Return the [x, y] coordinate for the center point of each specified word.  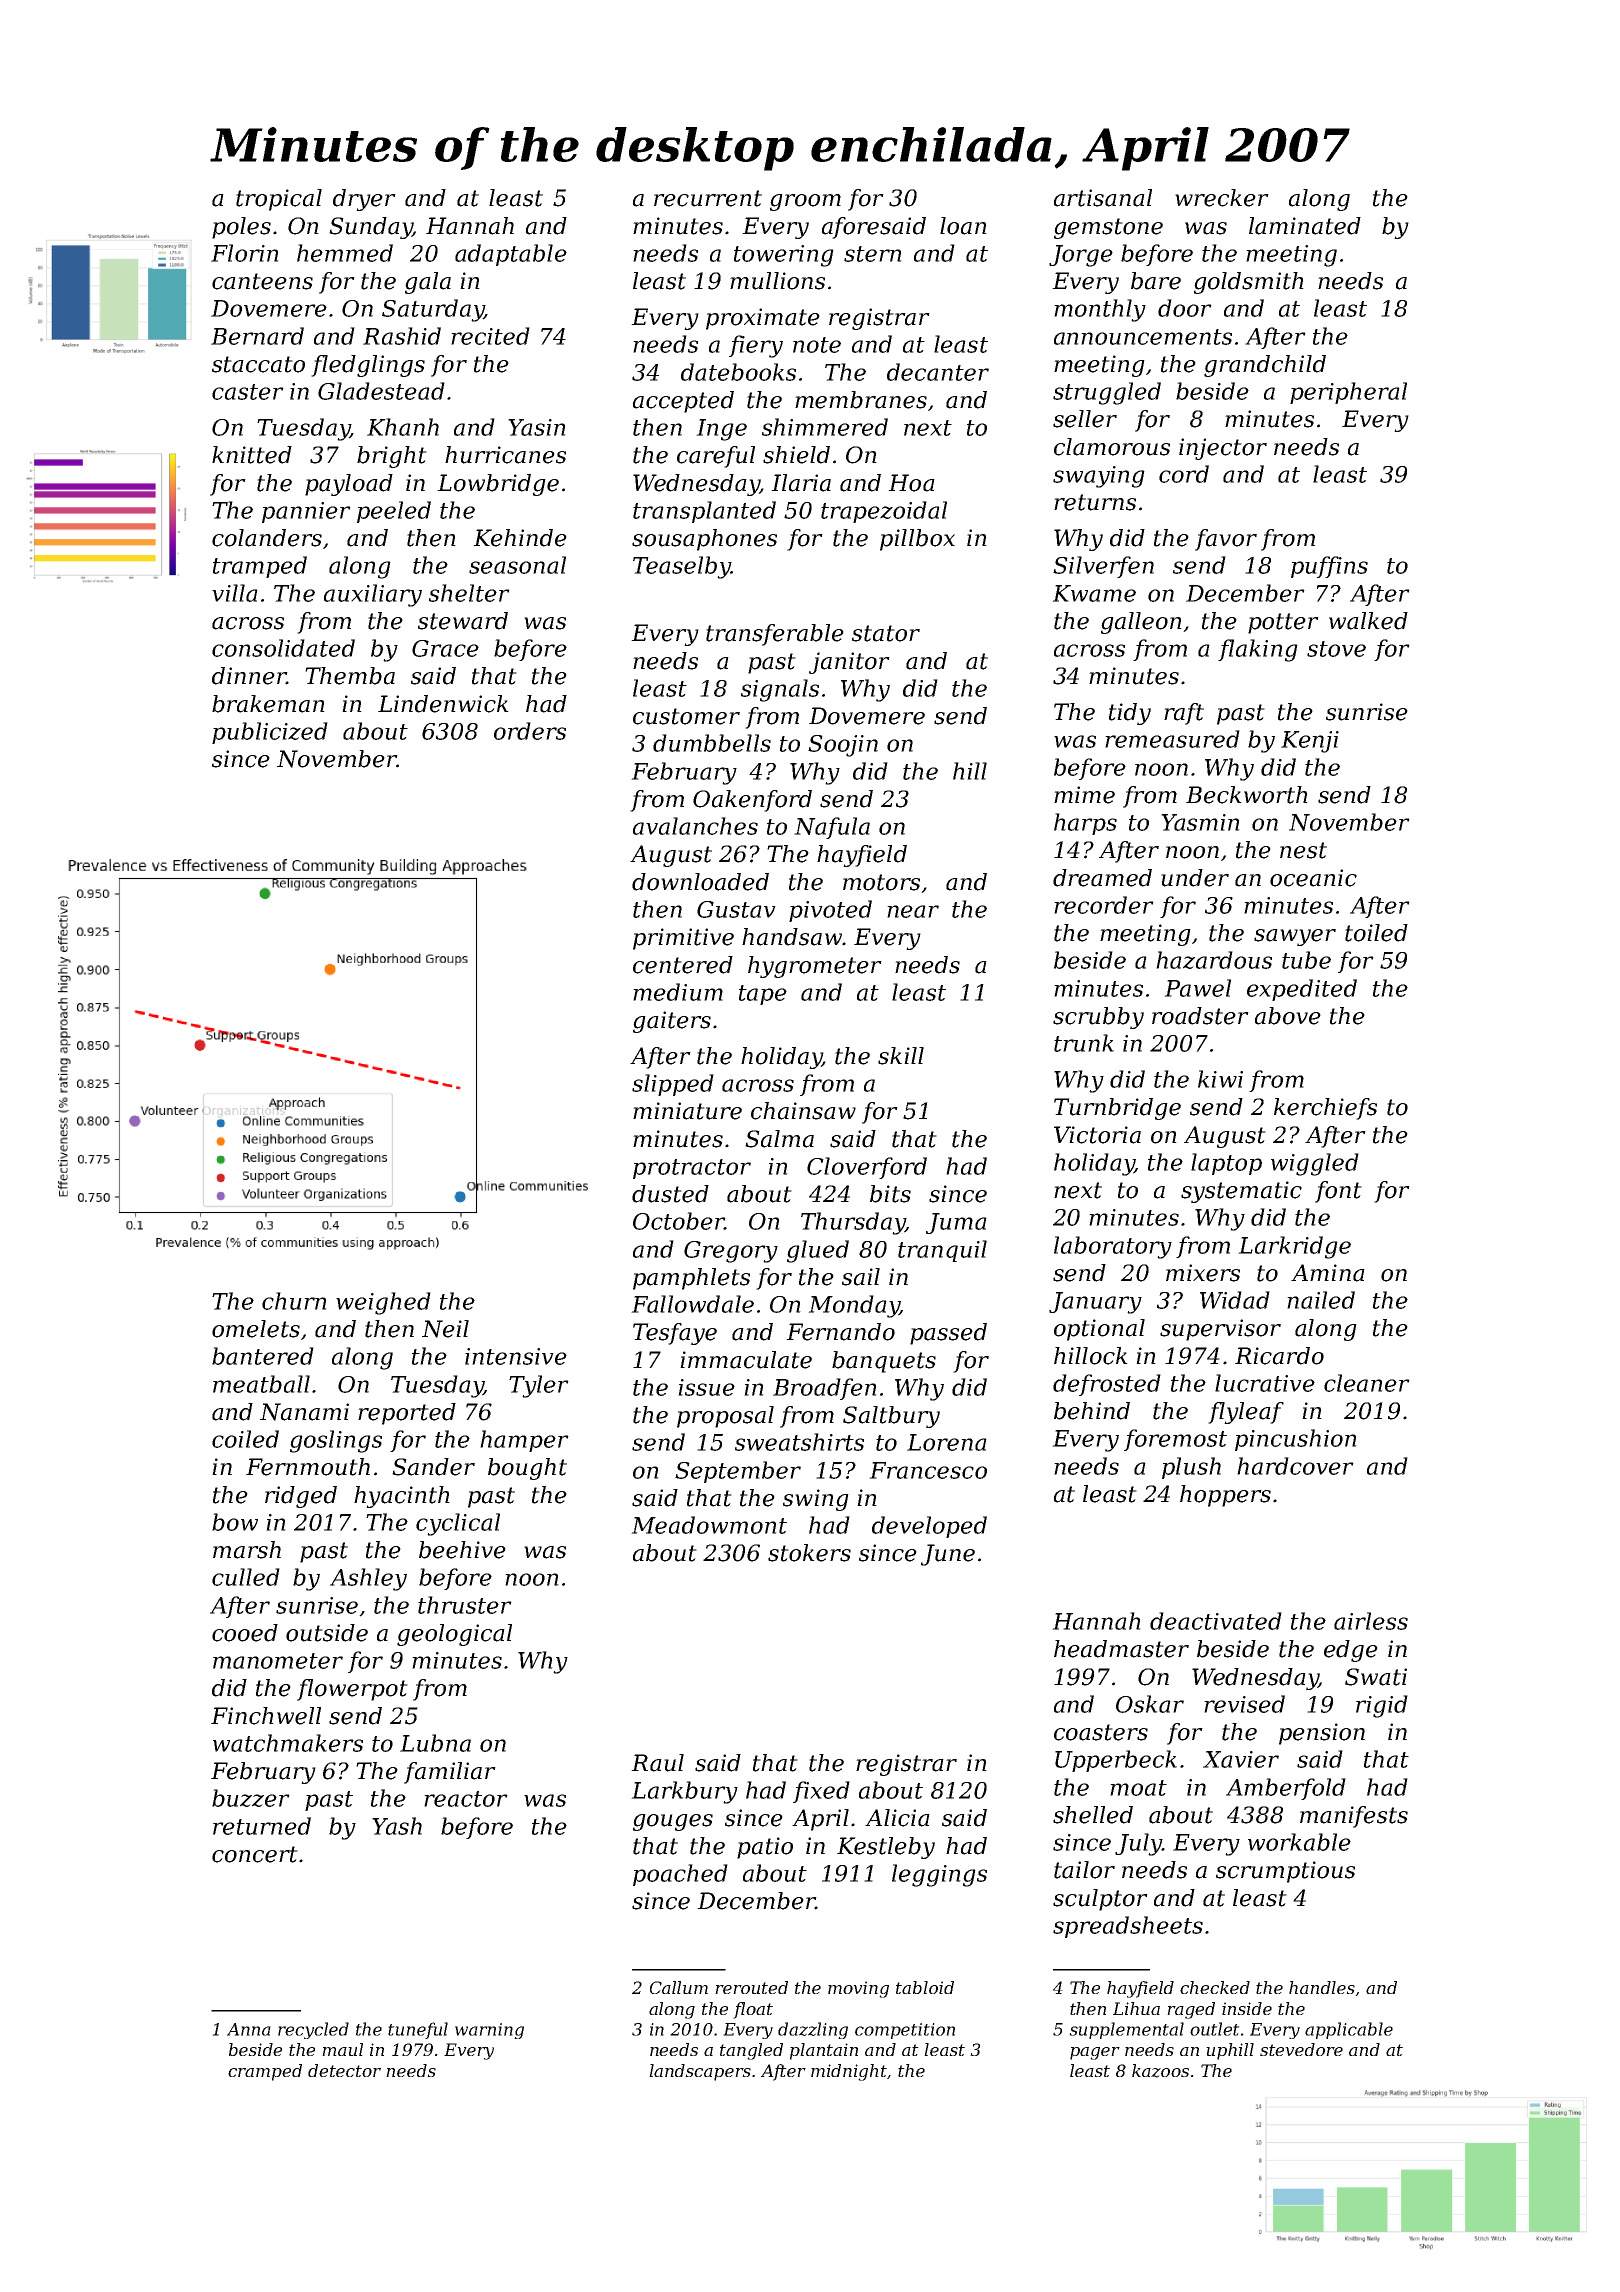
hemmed [345, 253]
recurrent [708, 198]
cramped [265, 2072]
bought [527, 1469]
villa [235, 593]
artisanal [1103, 198]
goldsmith [1249, 283]
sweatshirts [799, 1442]
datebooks [738, 372]
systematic [1241, 1192]
